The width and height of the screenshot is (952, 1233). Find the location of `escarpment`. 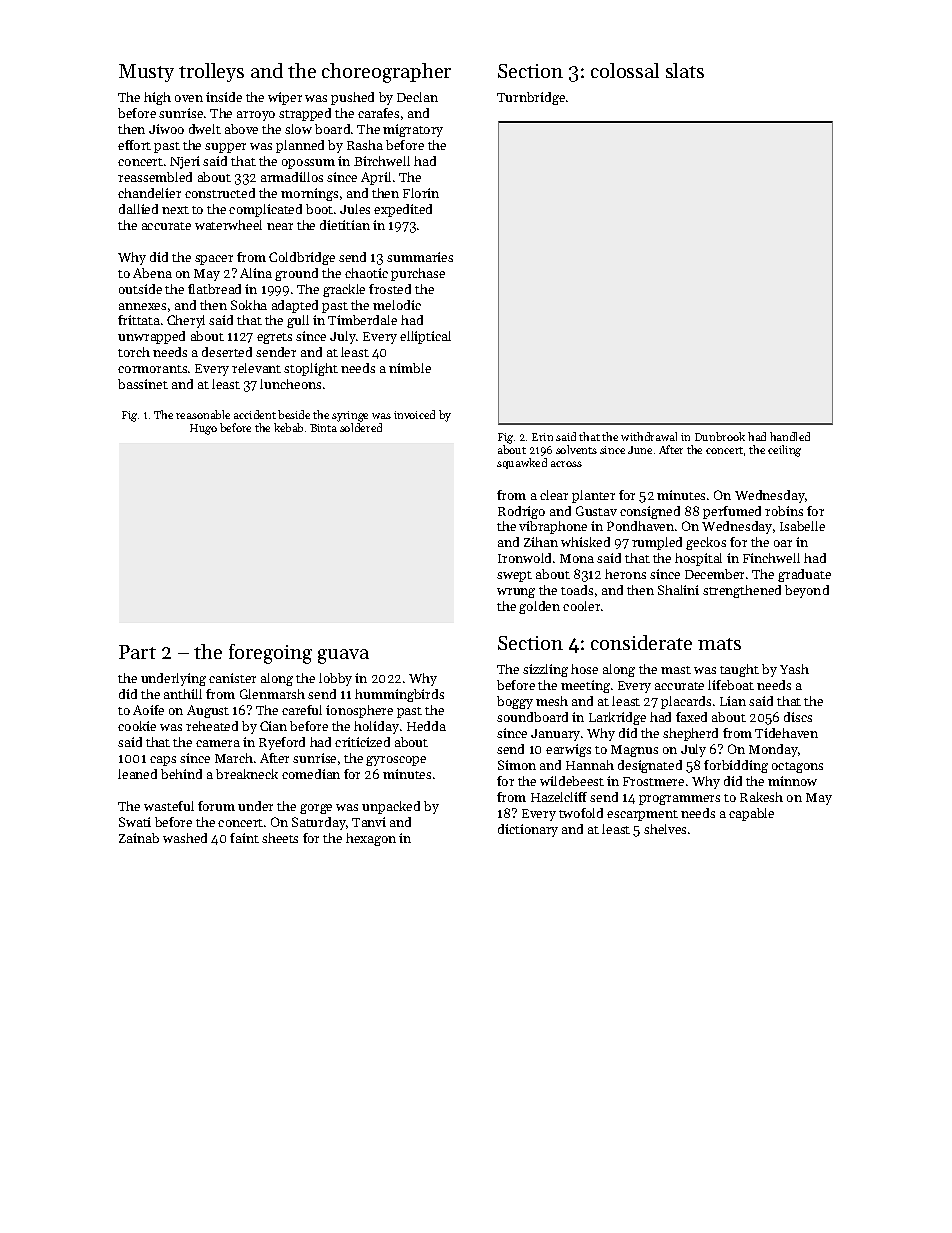

escarpment is located at coordinates (642, 815).
